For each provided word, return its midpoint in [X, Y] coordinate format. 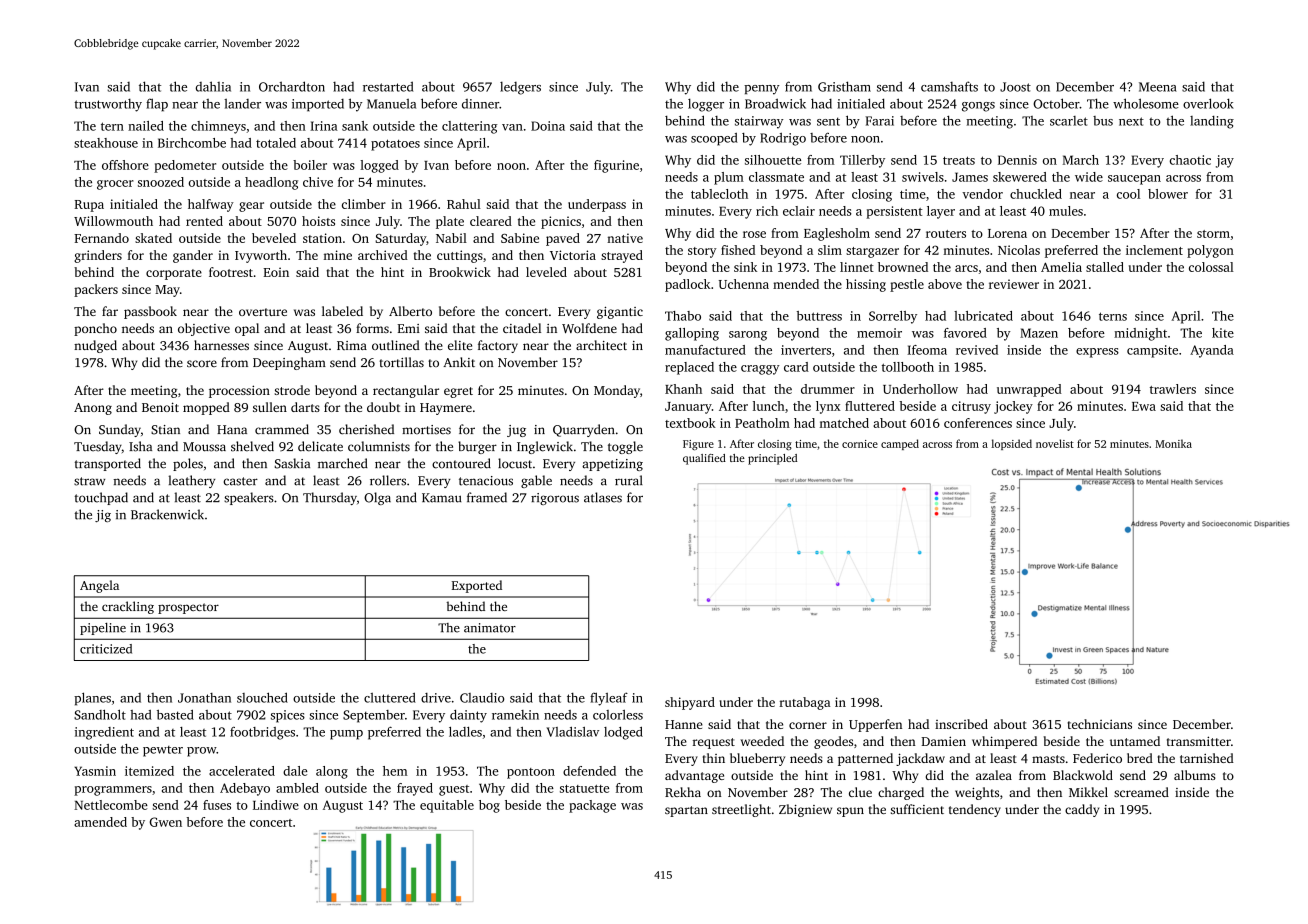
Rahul [464, 204]
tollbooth [908, 367]
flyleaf [609, 699]
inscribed [961, 724]
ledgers [520, 88]
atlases [603, 497]
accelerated [242, 771]
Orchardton [292, 86]
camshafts [949, 86]
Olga [377, 498]
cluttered [390, 697]
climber [364, 204]
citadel [522, 328]
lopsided [1011, 444]
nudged [95, 346]
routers [946, 234]
